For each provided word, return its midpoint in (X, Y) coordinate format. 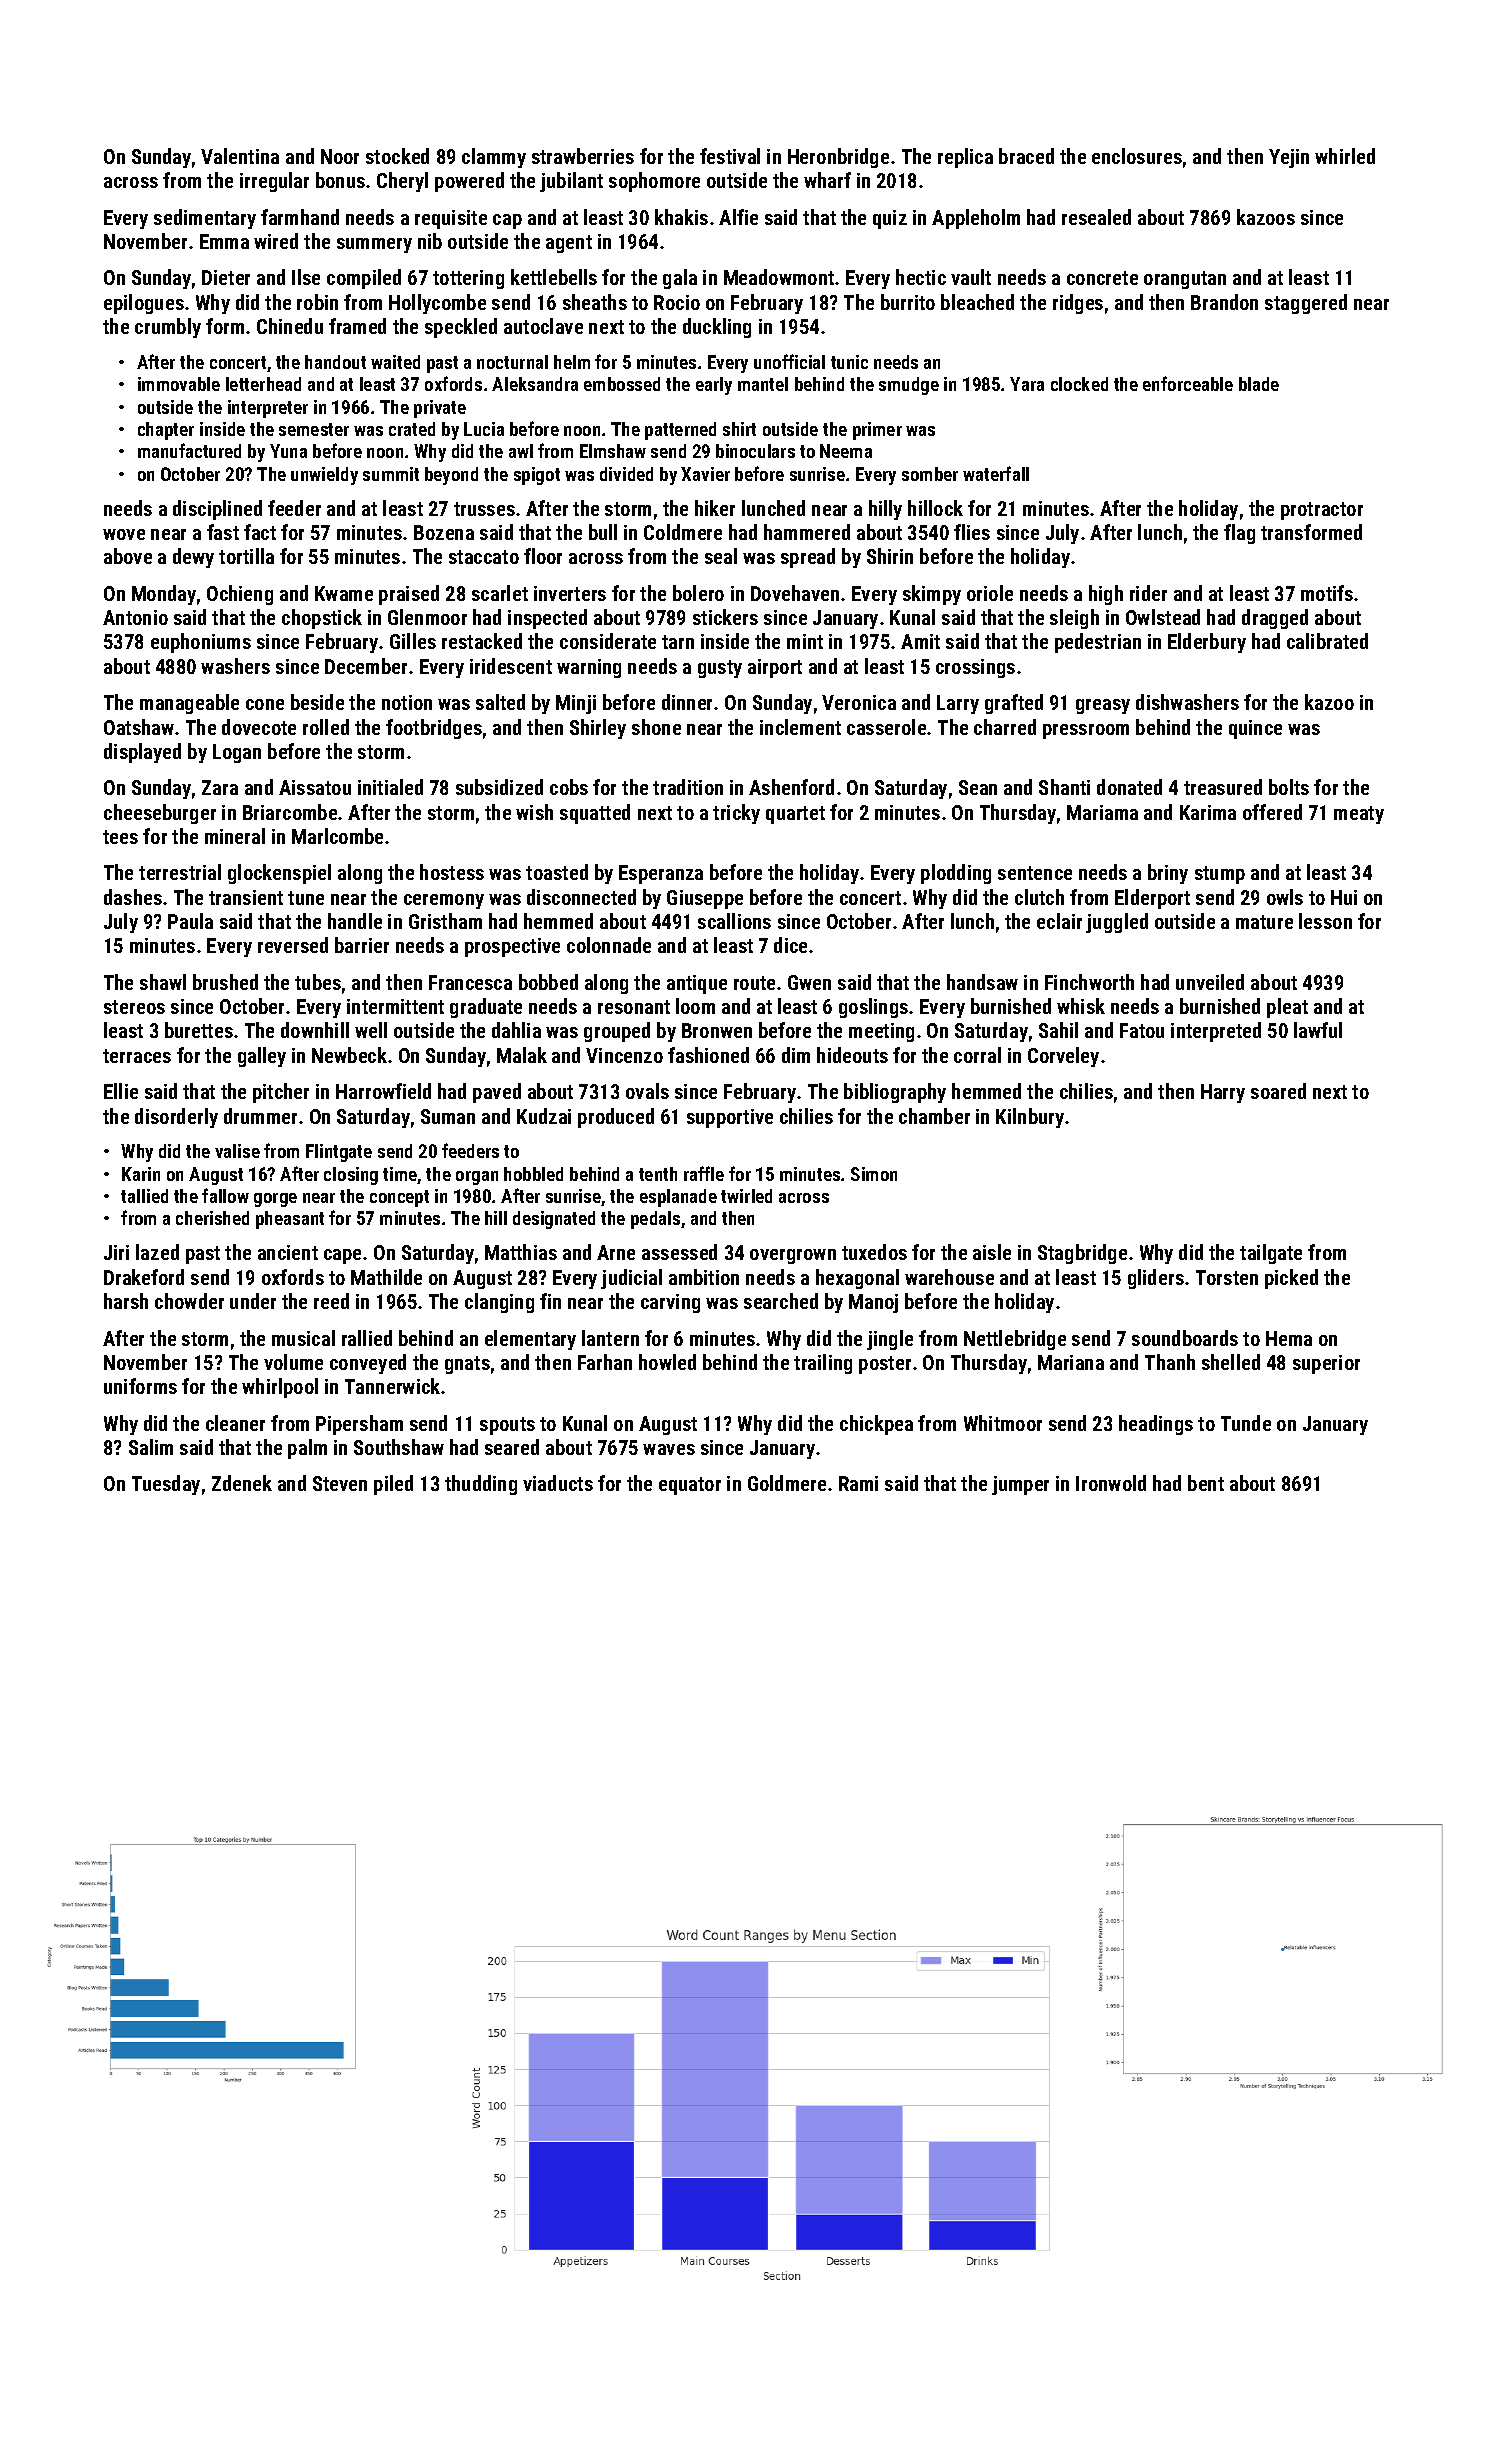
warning (589, 668)
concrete (1102, 278)
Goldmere (787, 1483)
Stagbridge (1082, 1254)
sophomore (654, 182)
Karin (141, 1174)
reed (331, 1301)
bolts (1289, 787)
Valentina (240, 156)
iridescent (511, 666)
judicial (631, 1279)
